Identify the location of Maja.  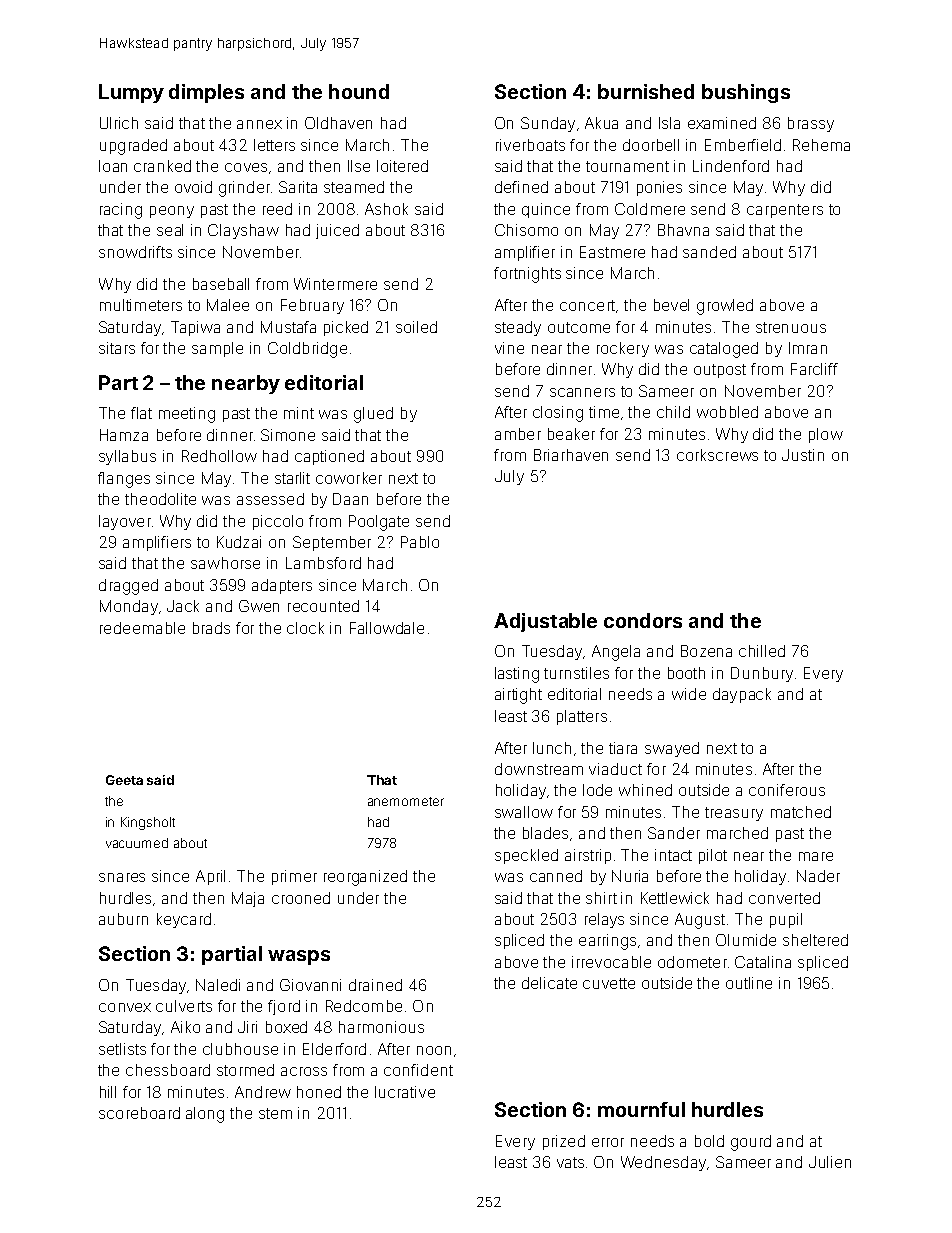
(248, 899).
